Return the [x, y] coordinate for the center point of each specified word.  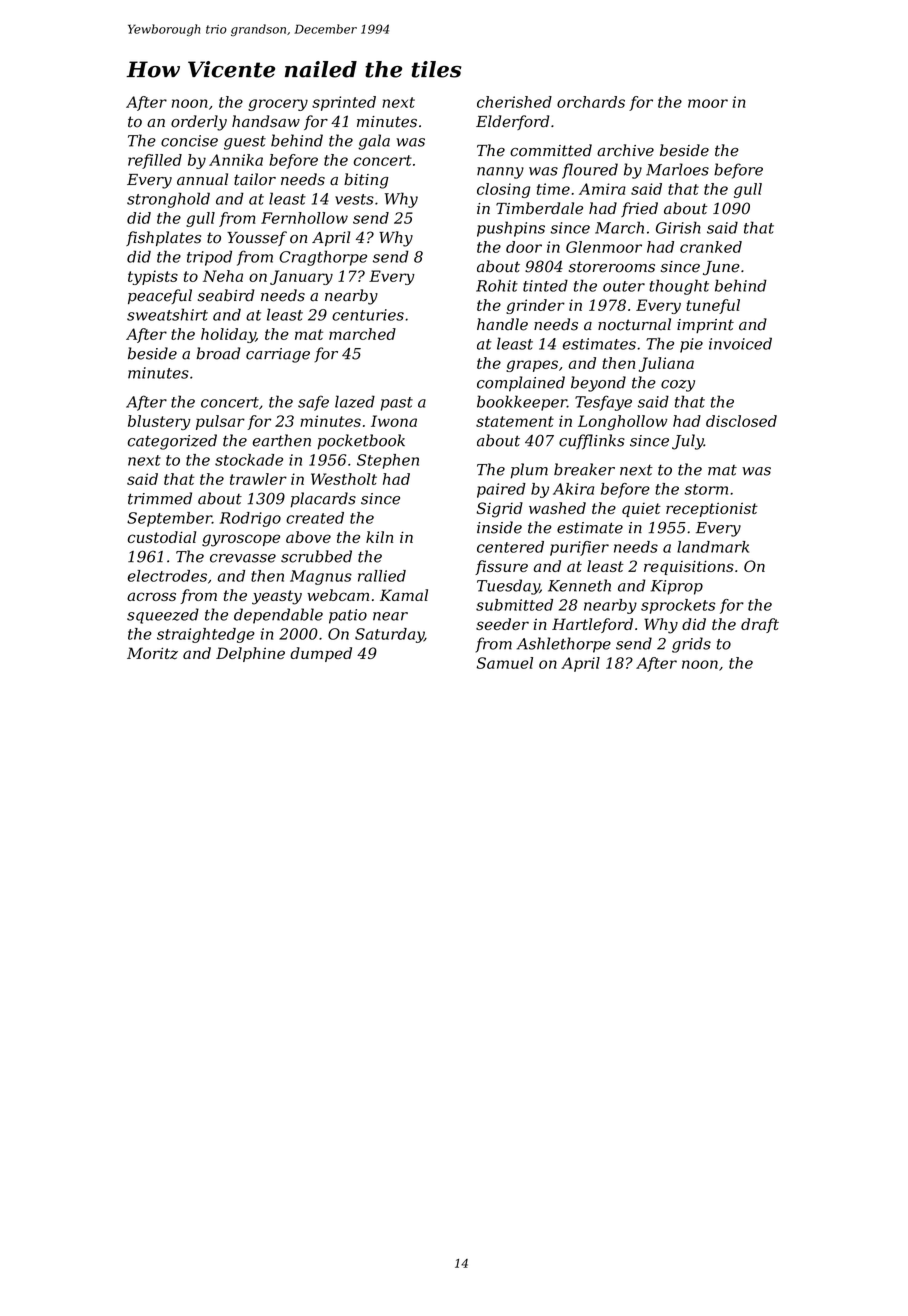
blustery [159, 422]
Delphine [250, 654]
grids [691, 645]
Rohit [497, 285]
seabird [226, 295]
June [721, 268]
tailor [255, 179]
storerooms [612, 267]
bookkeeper [522, 403]
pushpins [511, 229]
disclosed [741, 421]
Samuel [505, 663]
